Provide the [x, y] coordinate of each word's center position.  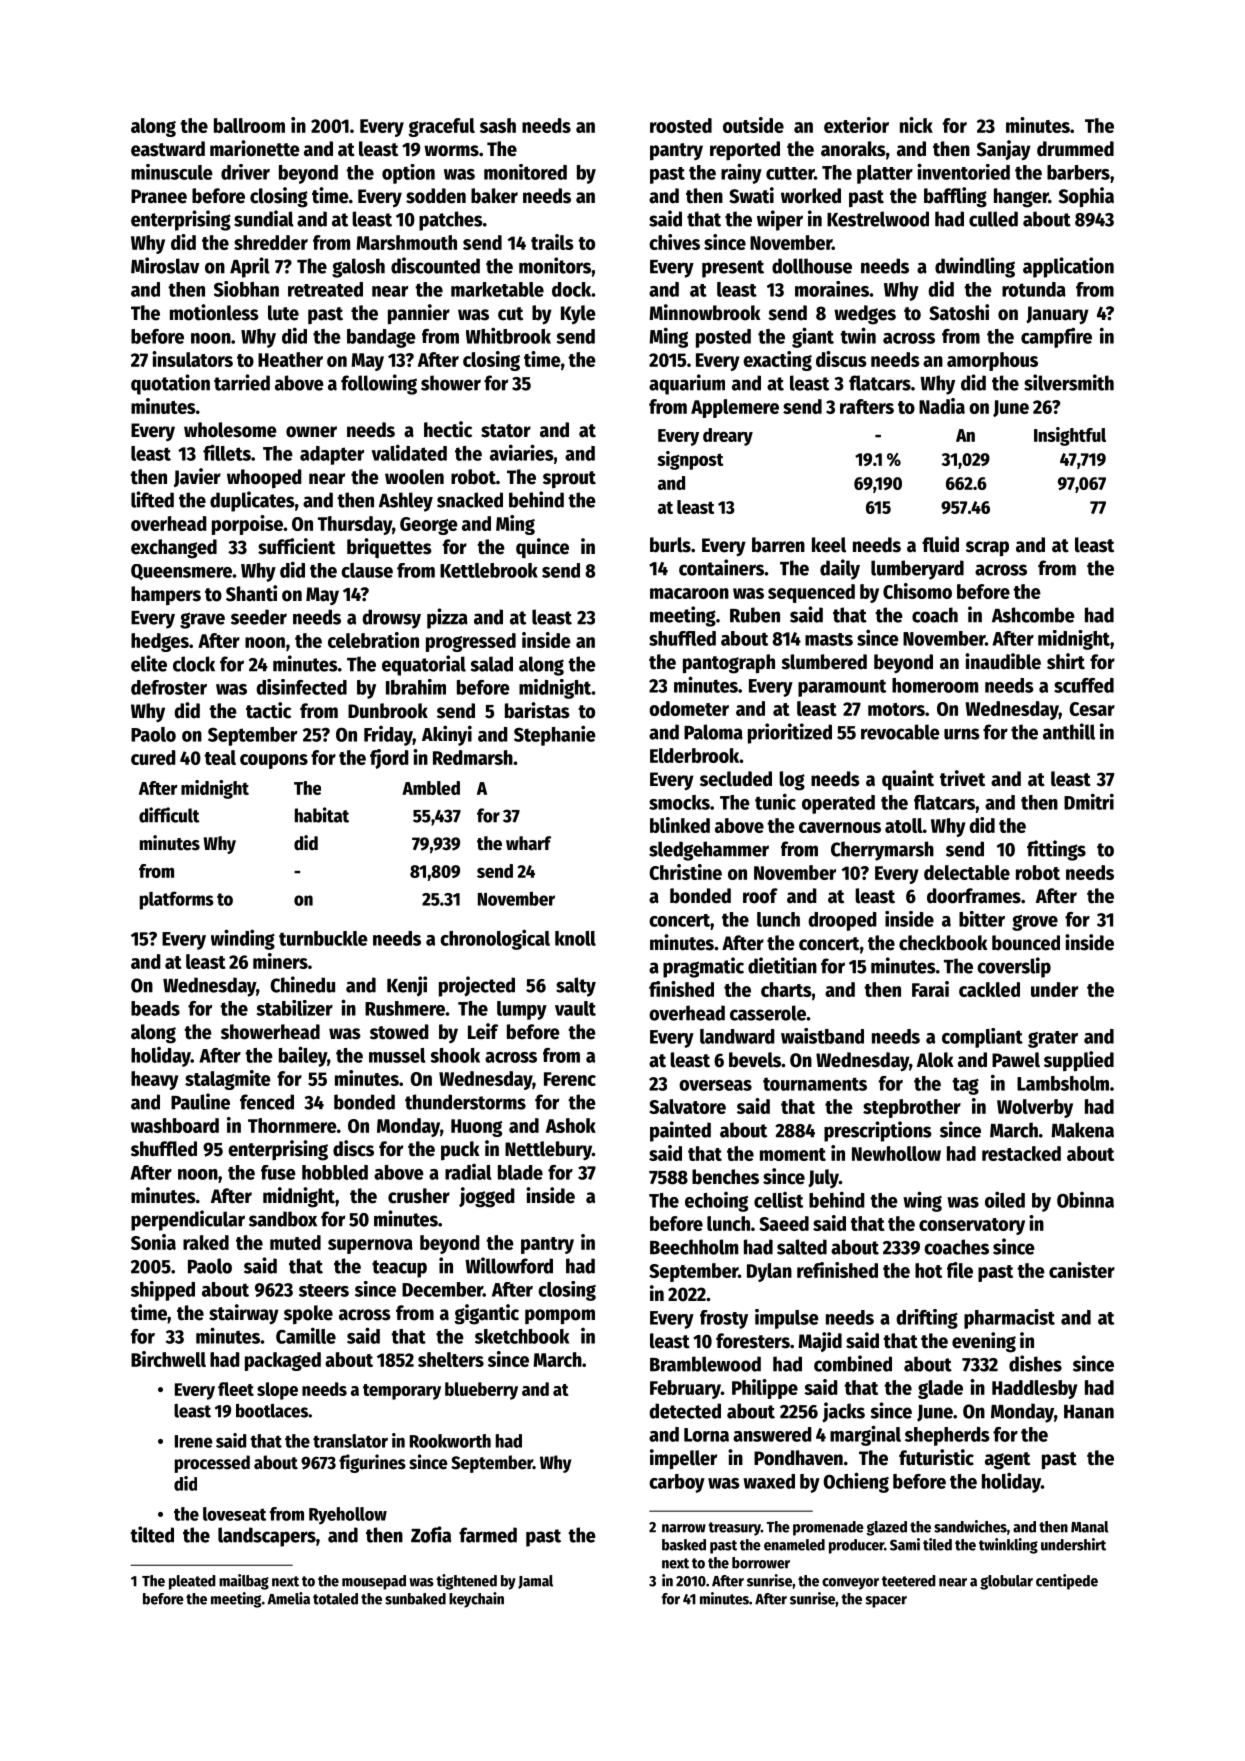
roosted [681, 125]
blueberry [481, 1391]
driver [245, 172]
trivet [962, 778]
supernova [370, 1246]
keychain [476, 1600]
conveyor [850, 1584]
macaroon [689, 593]
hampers [166, 596]
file [960, 1270]
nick [916, 125]
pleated [192, 1582]
